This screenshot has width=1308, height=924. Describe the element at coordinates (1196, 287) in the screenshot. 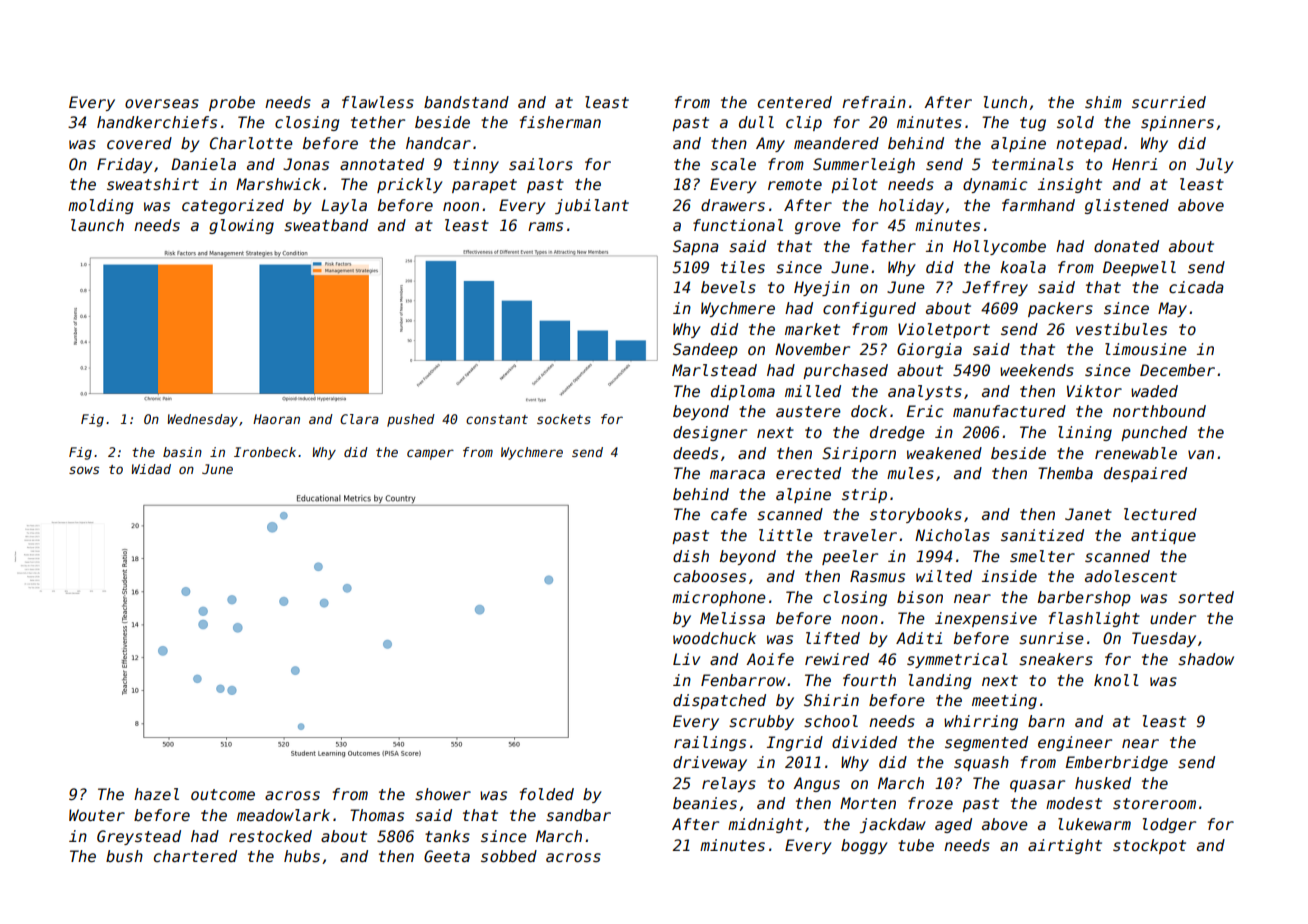

I see `cicada` at that location.
